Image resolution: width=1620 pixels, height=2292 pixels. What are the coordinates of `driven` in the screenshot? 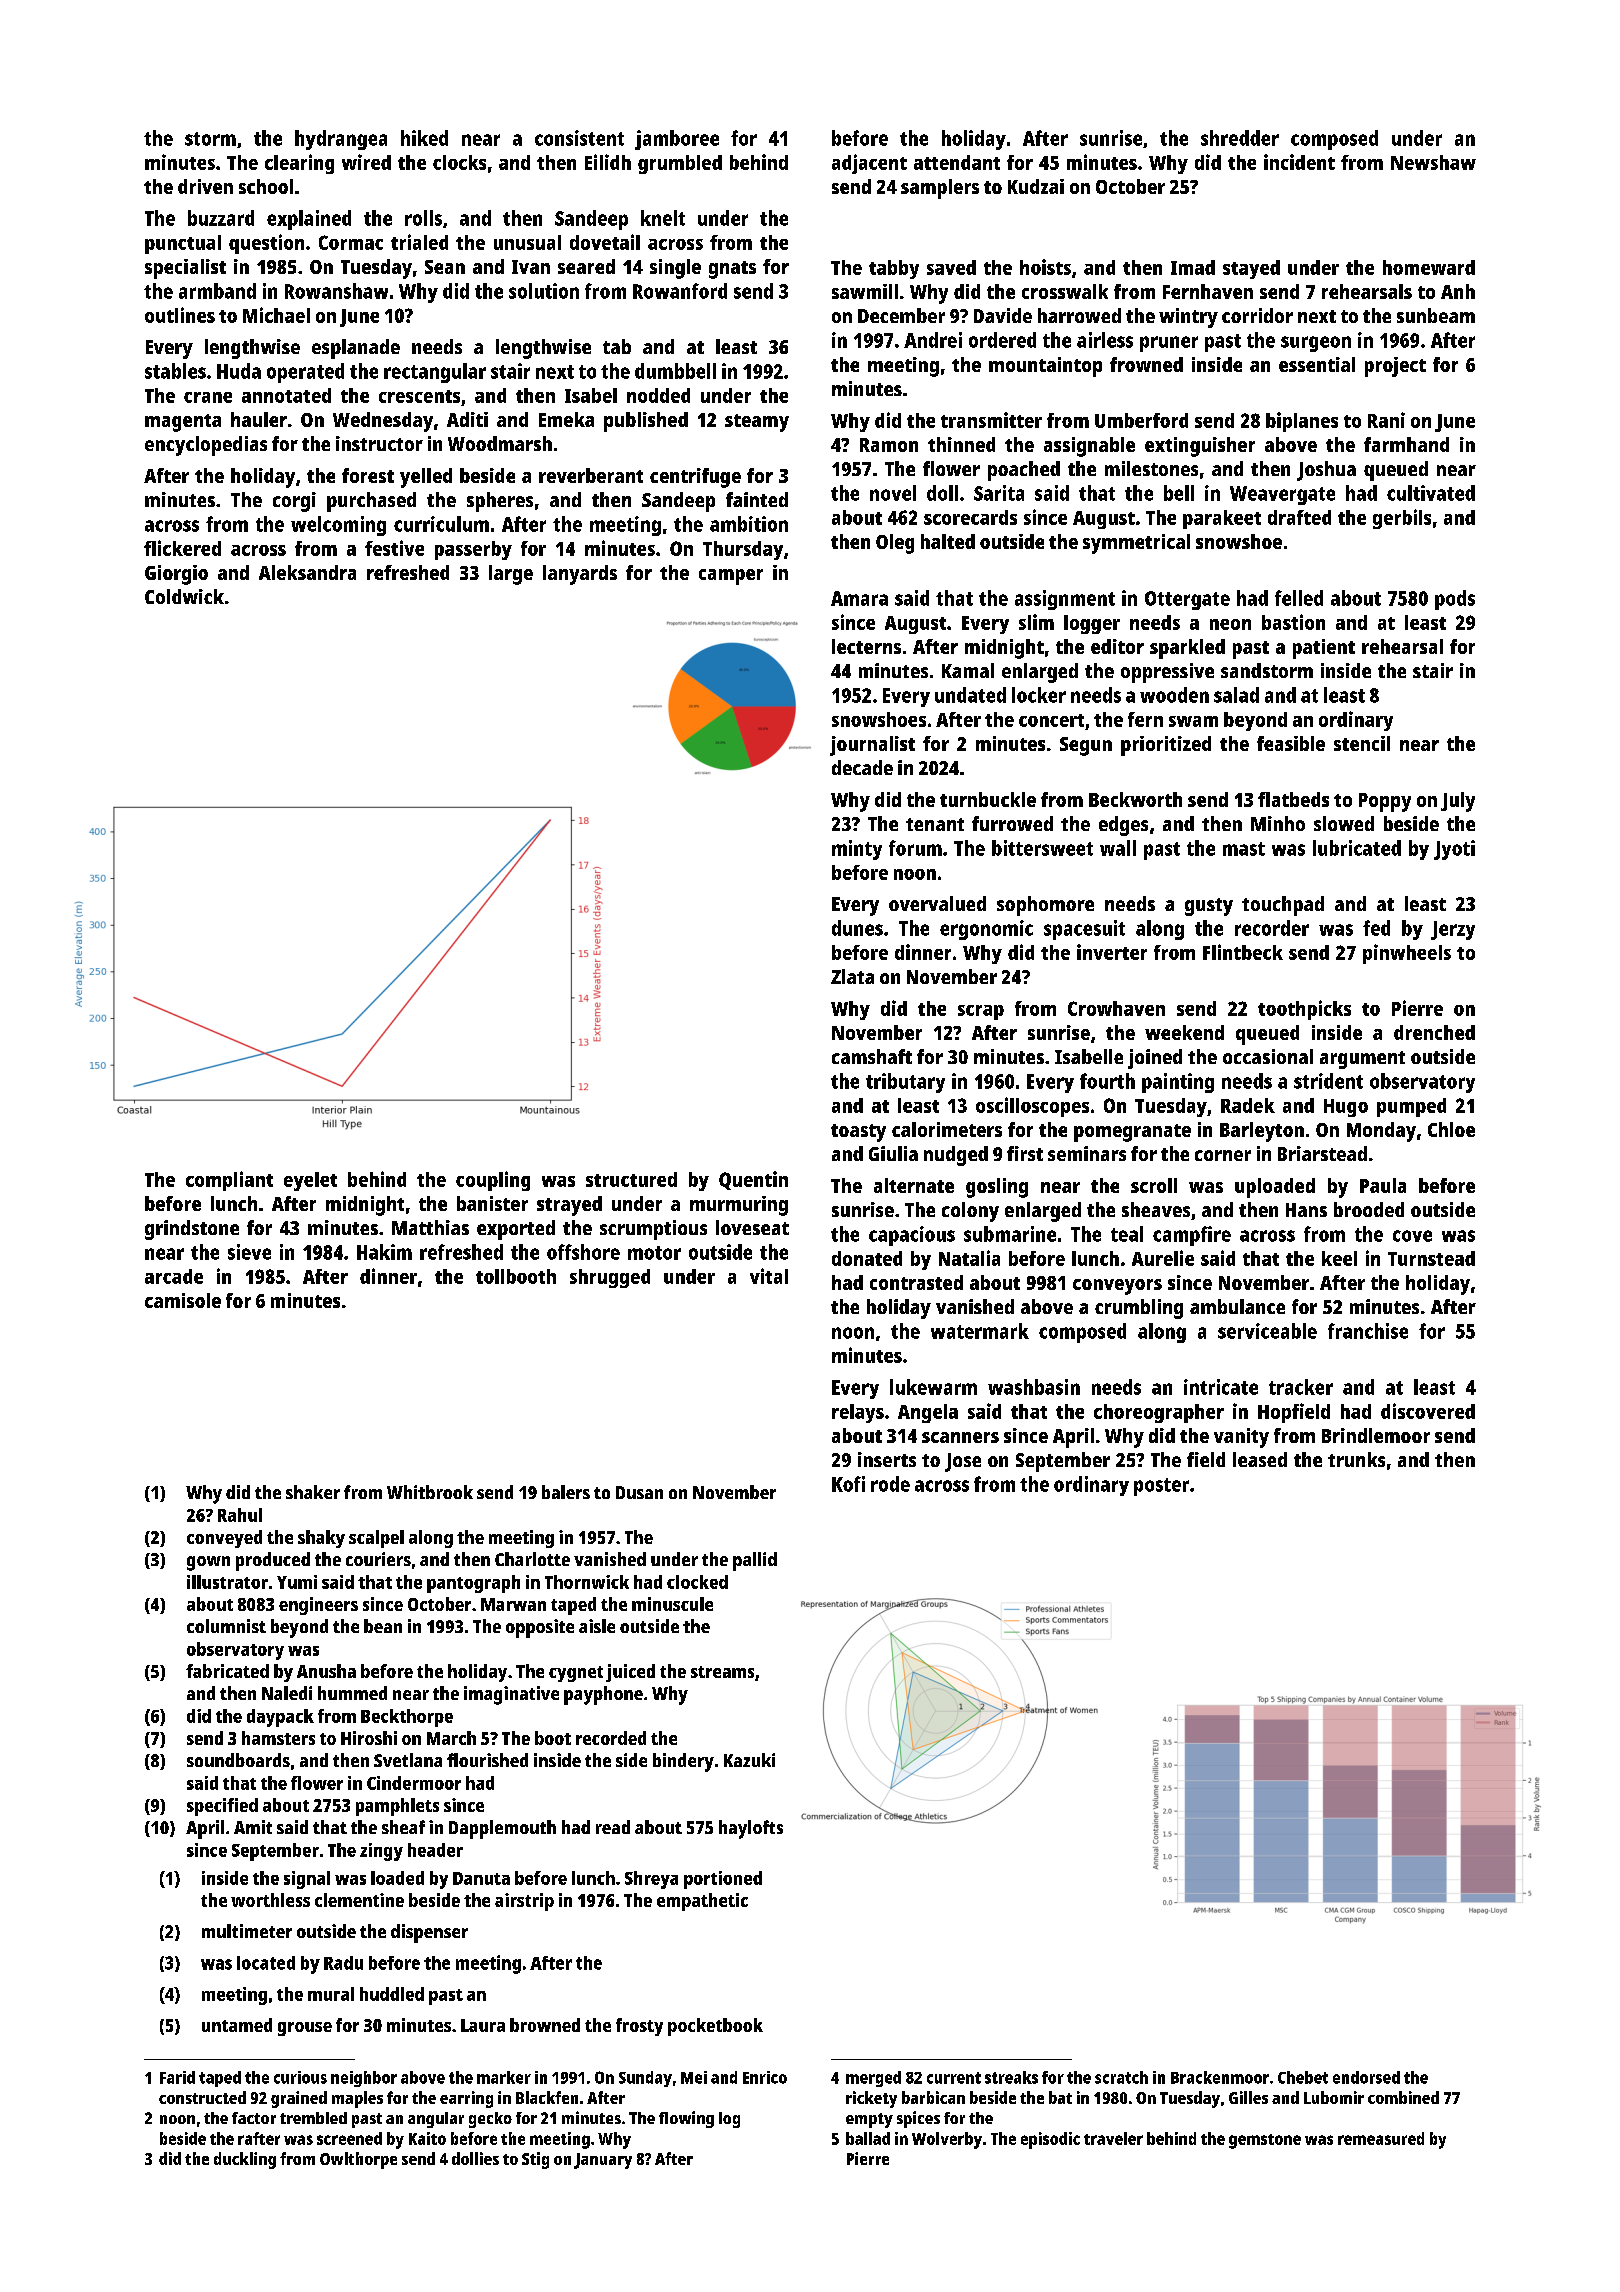 It's located at (205, 186).
